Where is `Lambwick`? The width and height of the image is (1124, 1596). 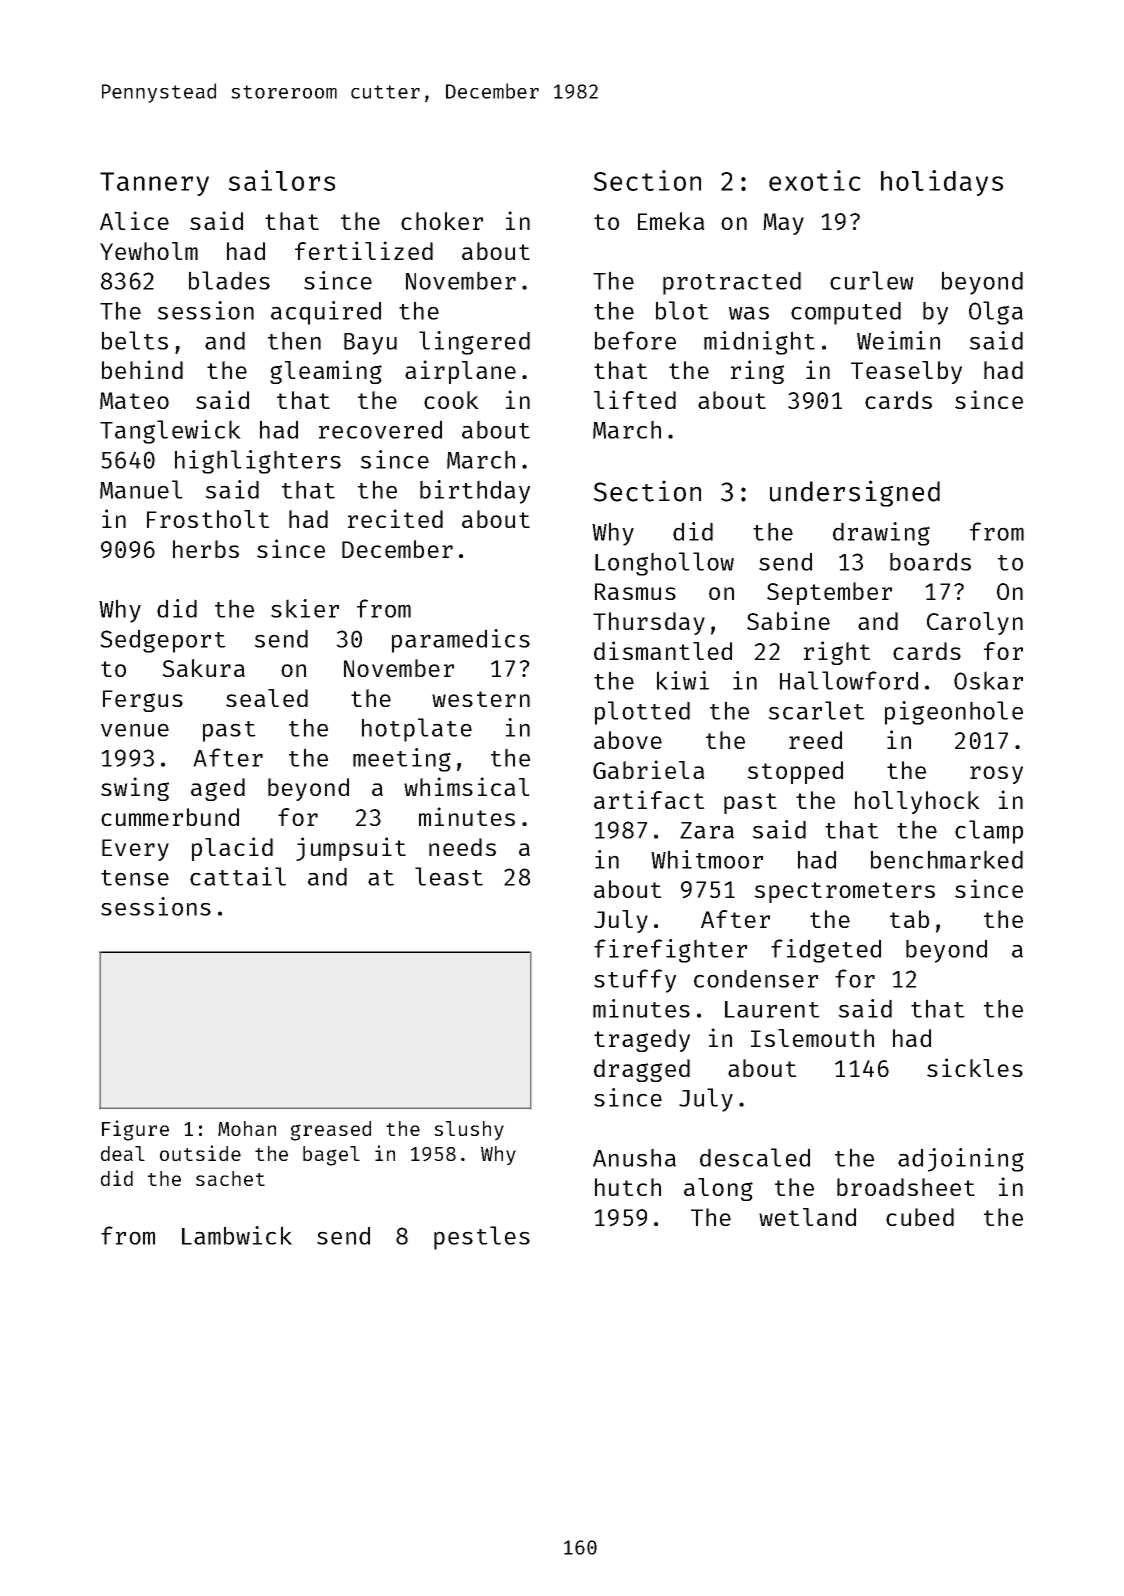 Lambwick is located at coordinates (237, 1235).
